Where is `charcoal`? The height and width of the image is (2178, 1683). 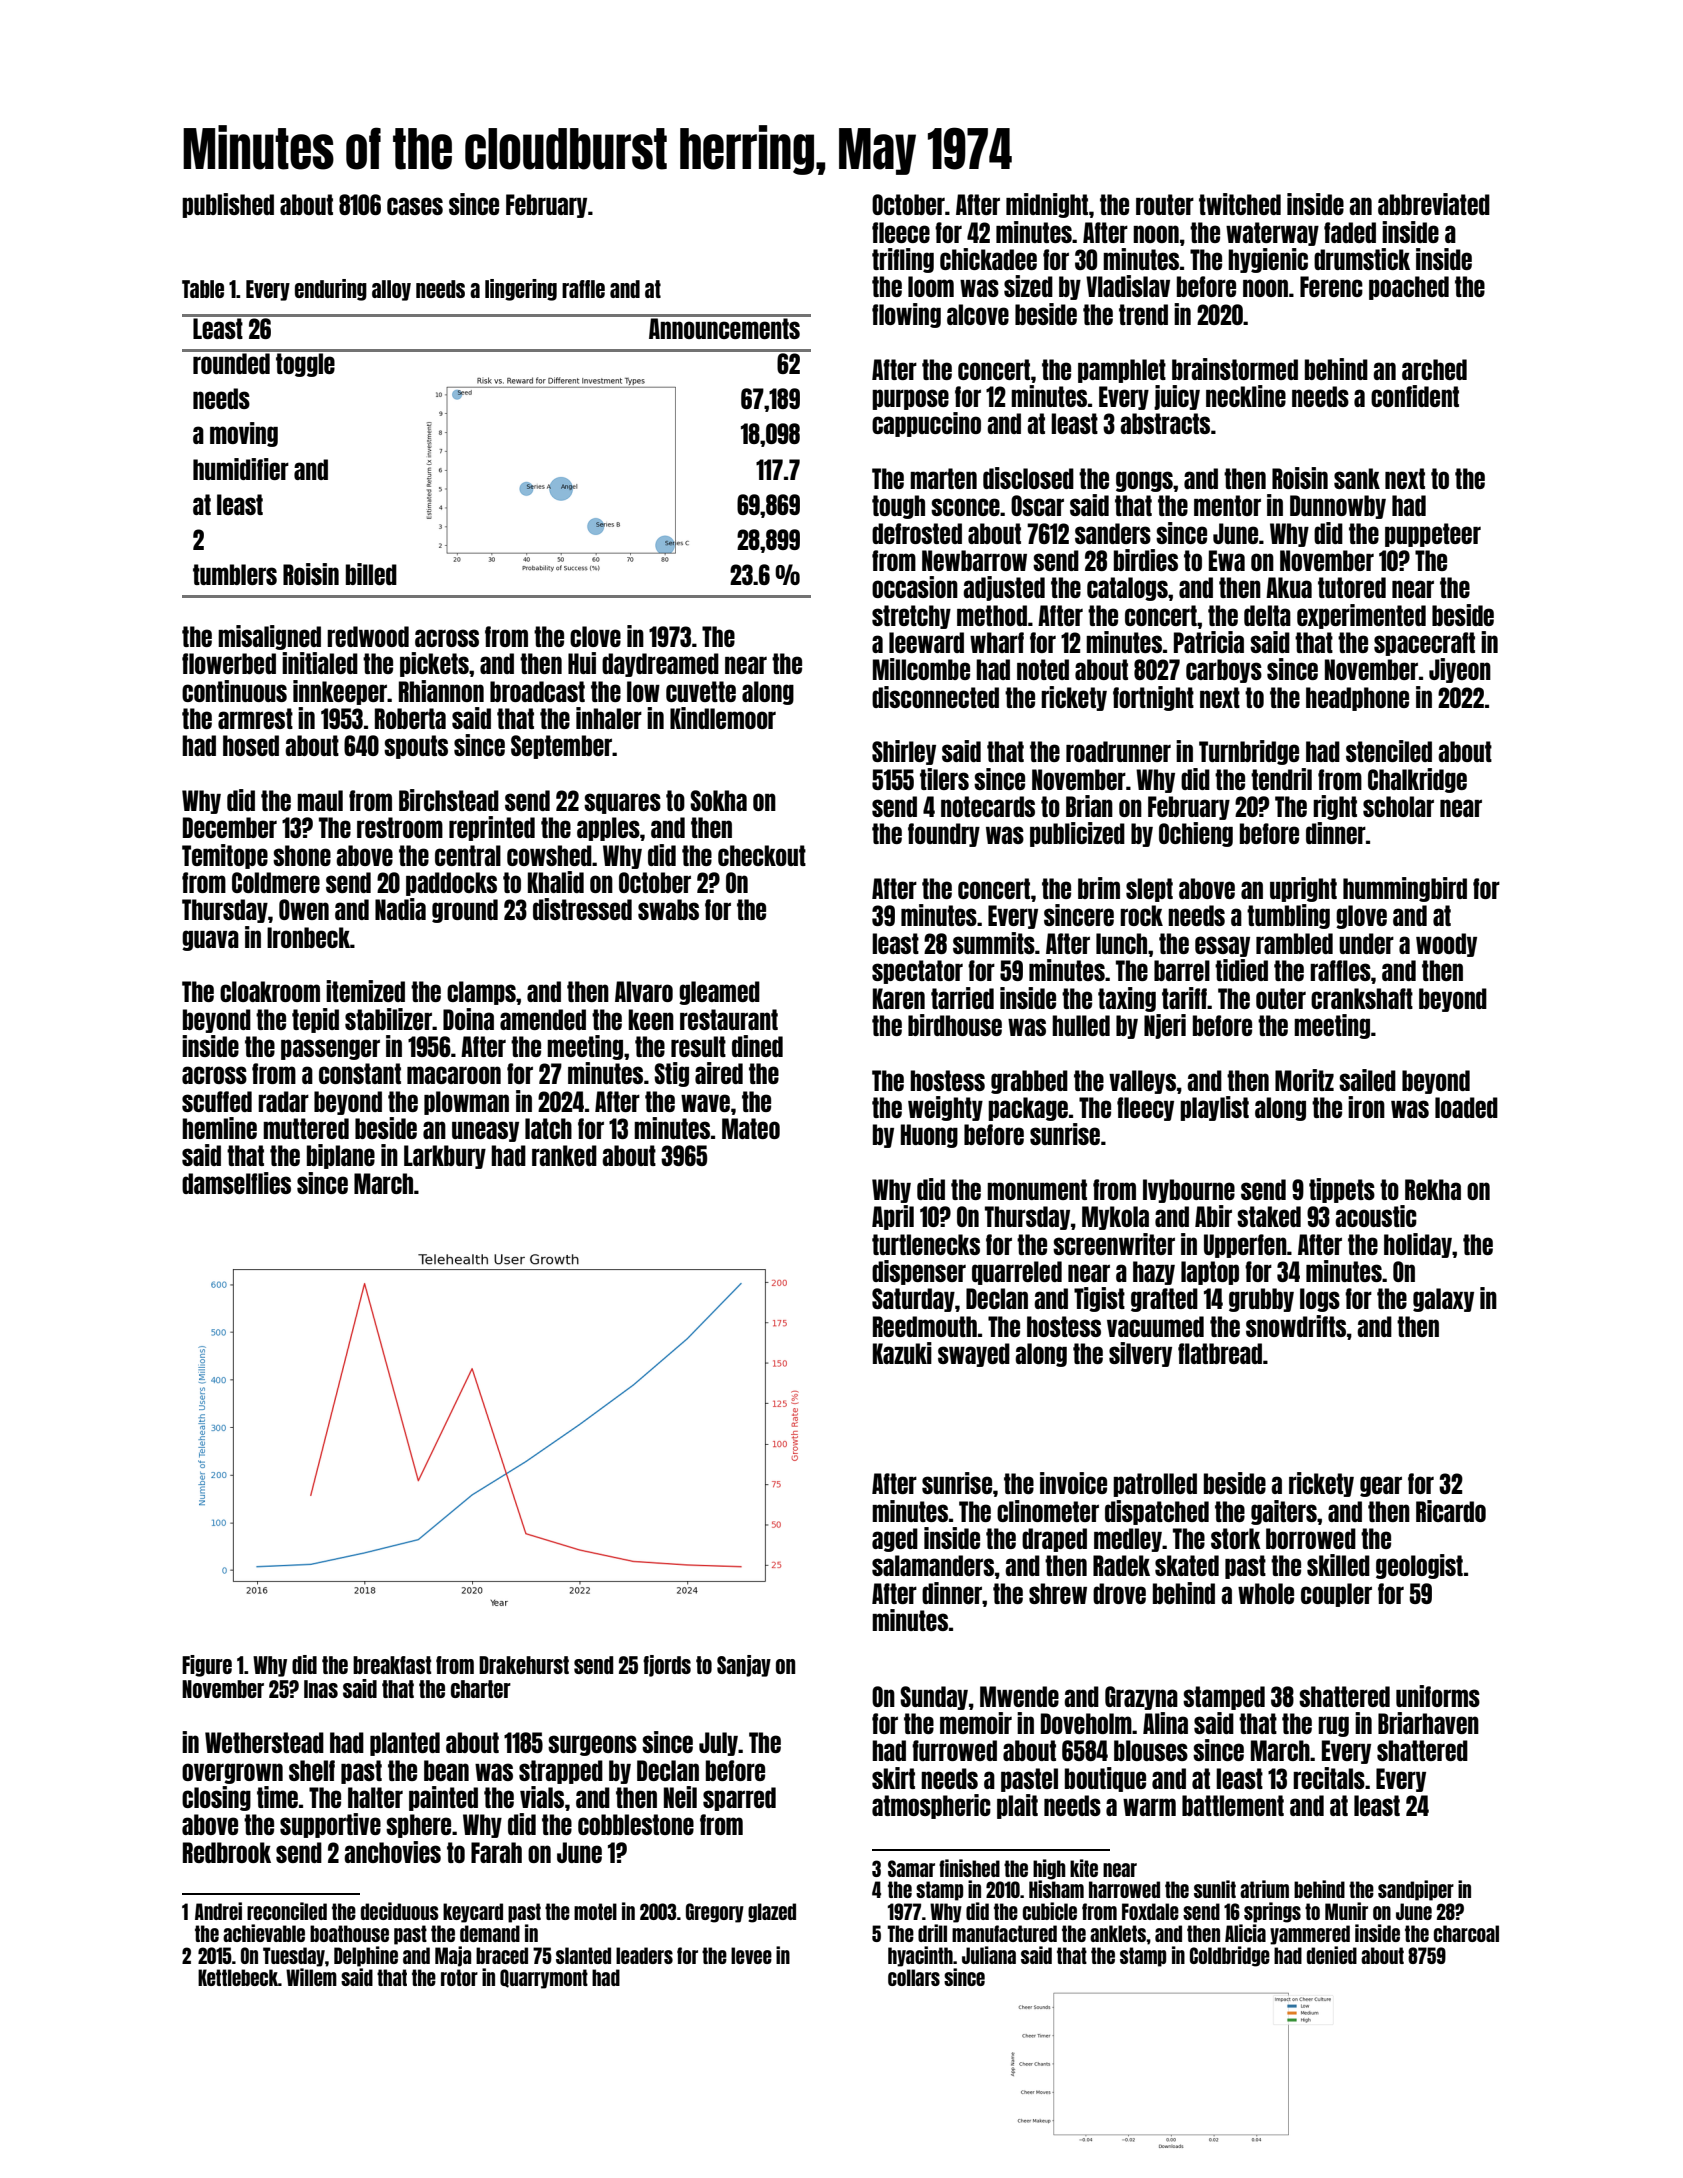 charcoal is located at coordinates (1466, 1933).
